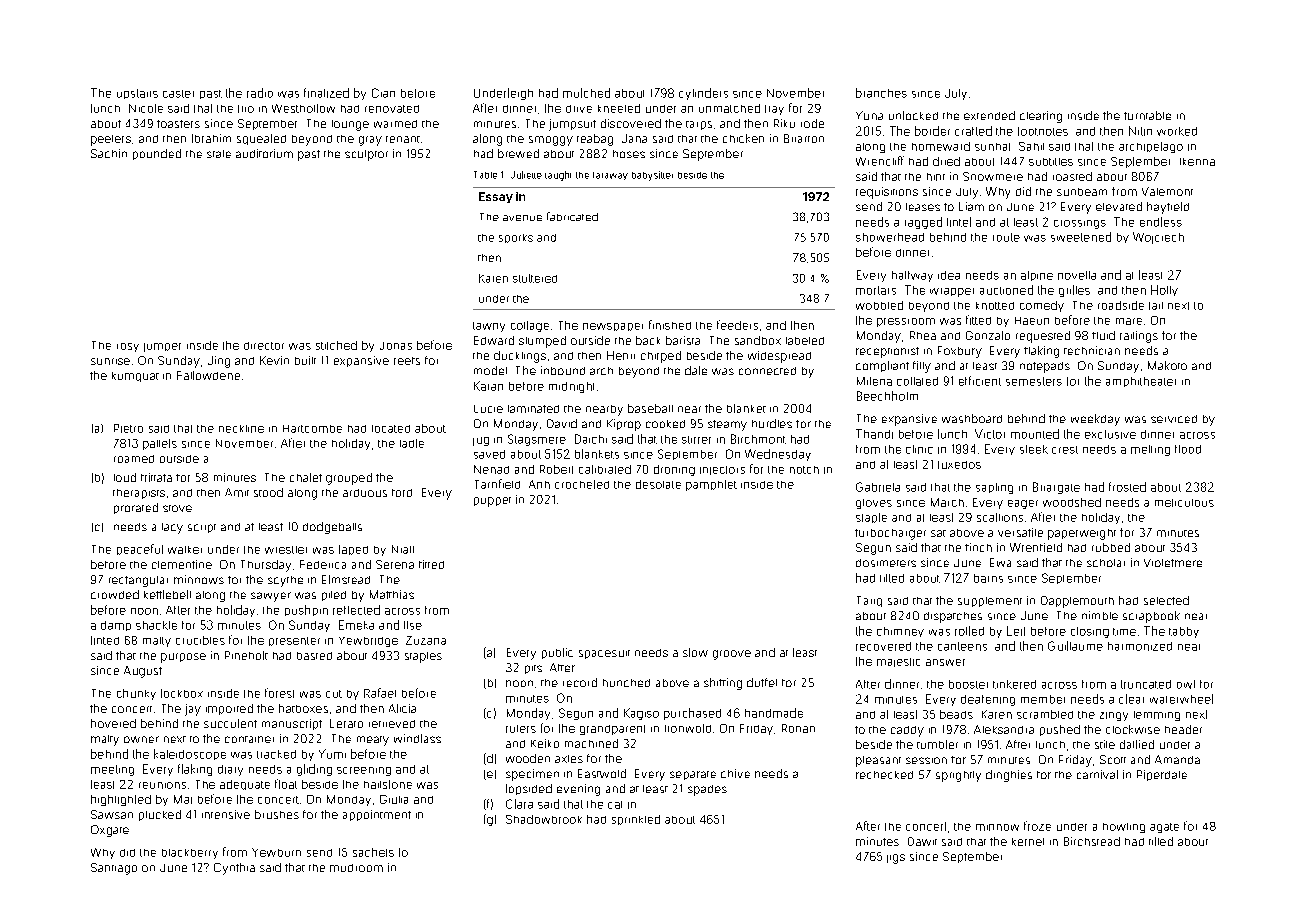  Describe the element at coordinates (917, 381) in the page. I see `collated` at that location.
